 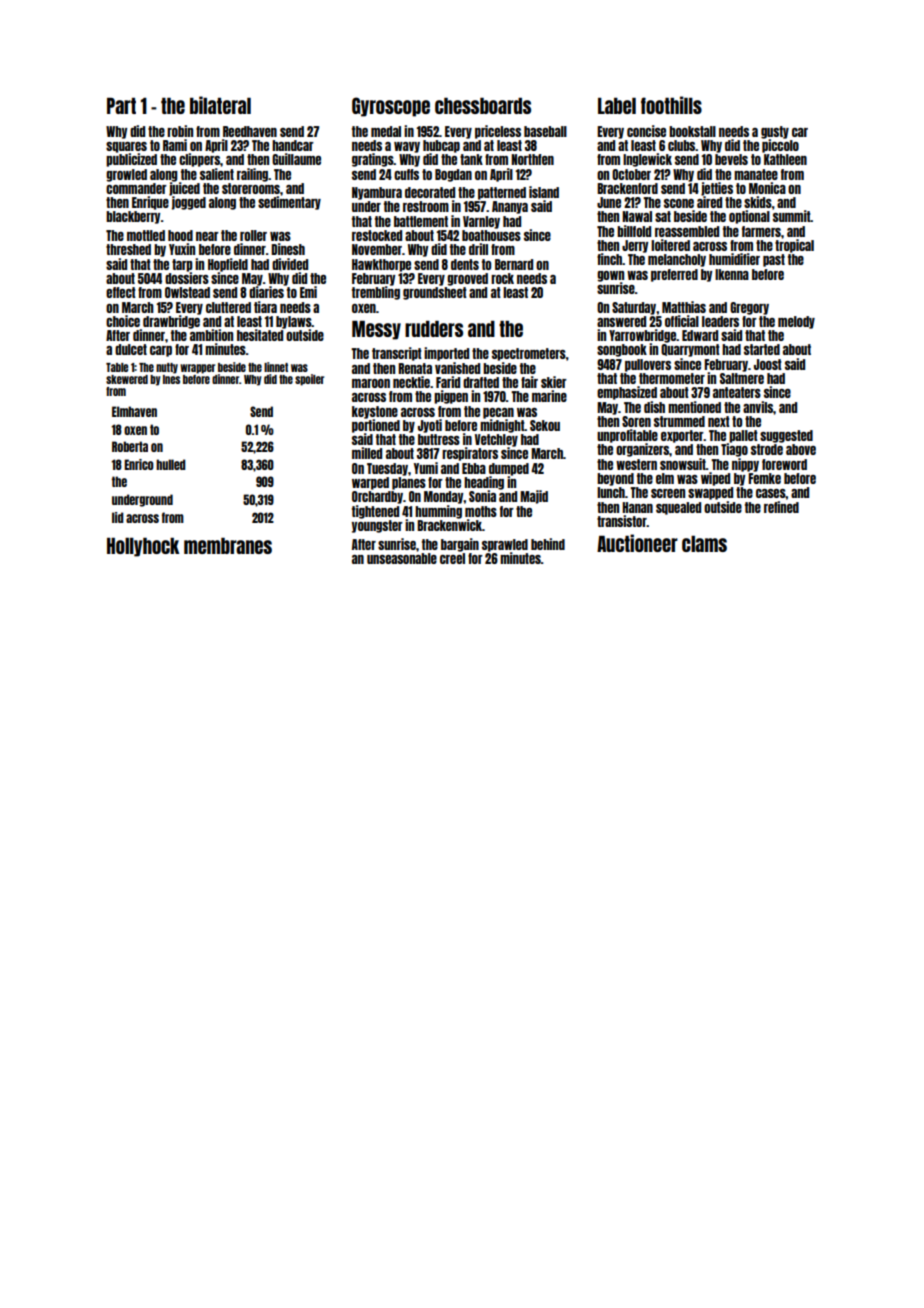 What do you see at coordinates (784, 464) in the page?
I see `foreword` at bounding box center [784, 464].
